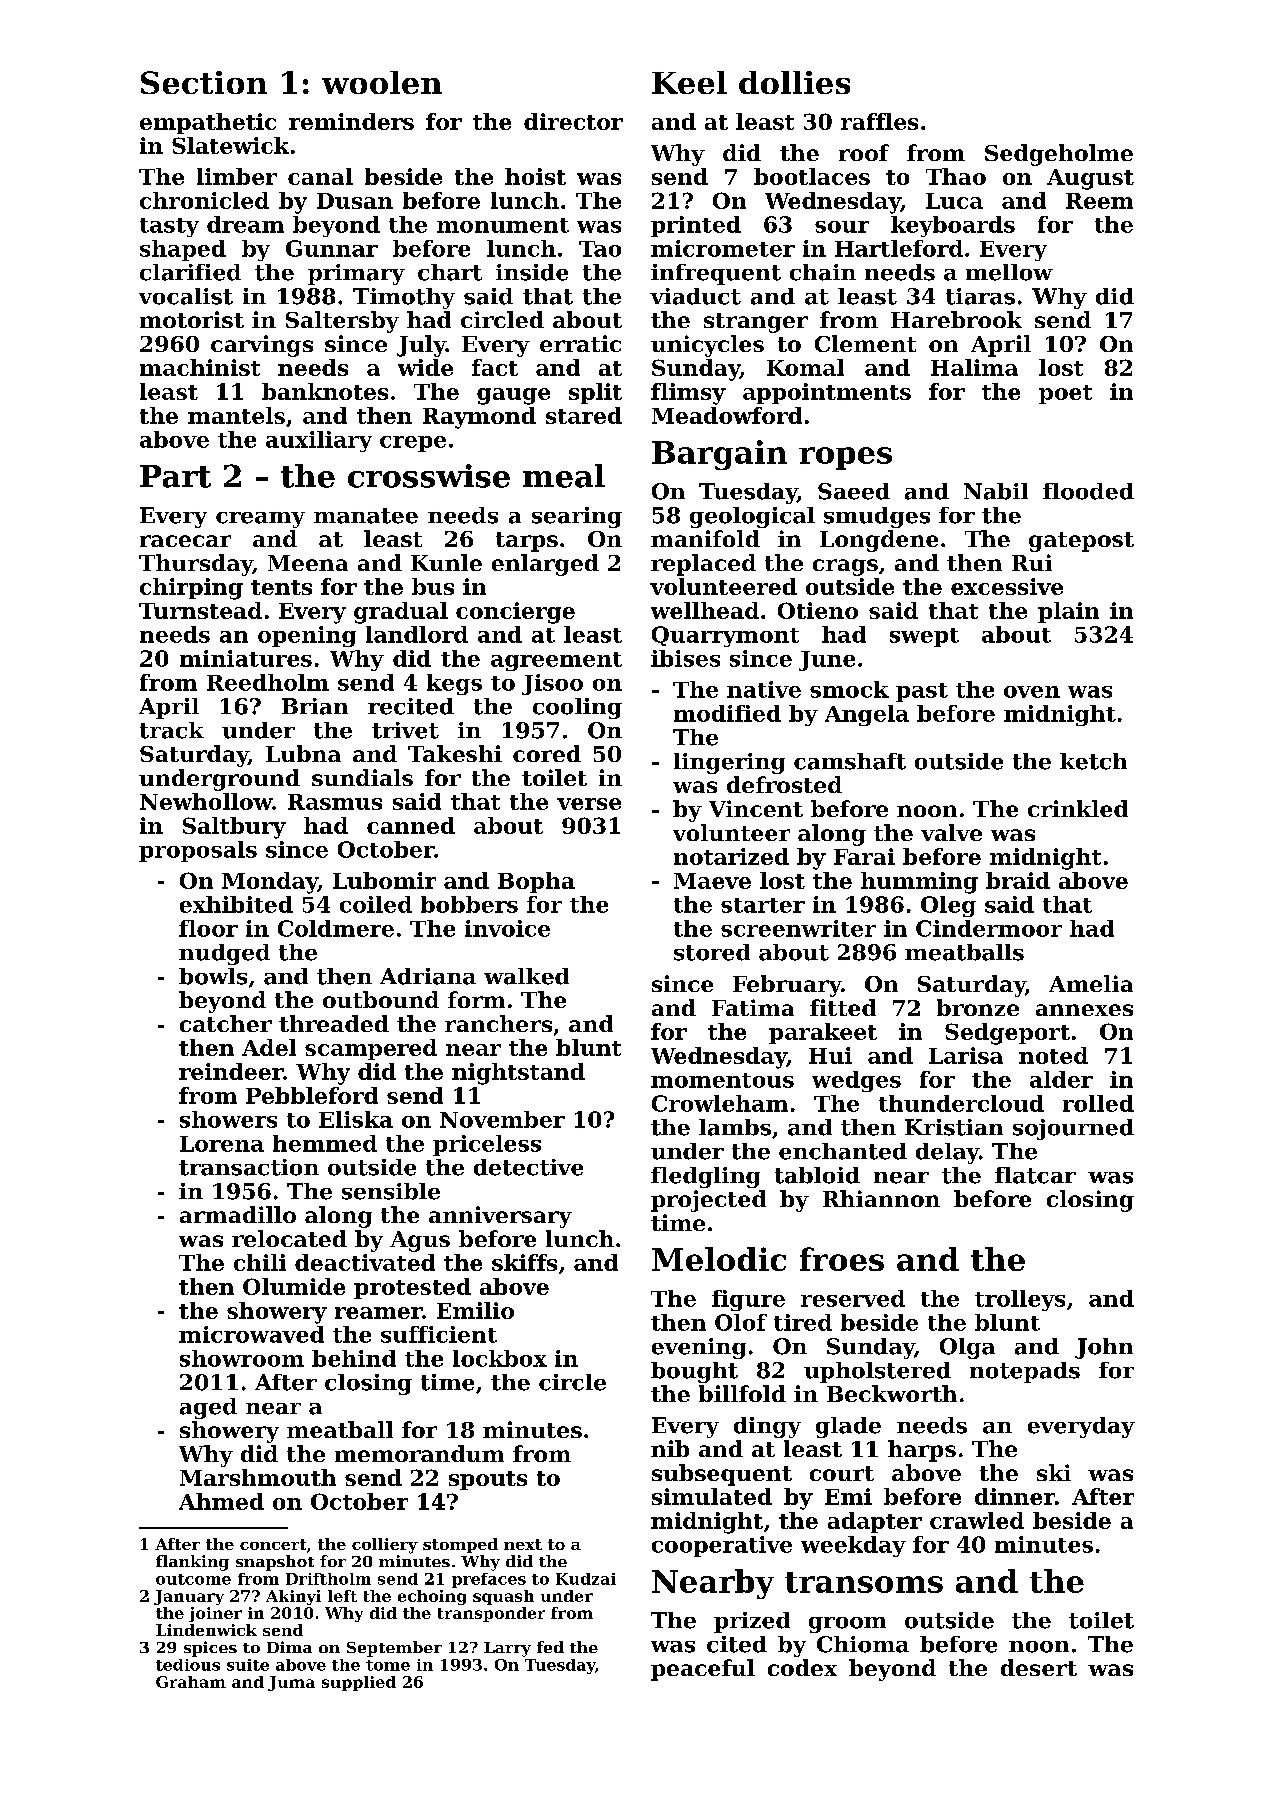 This document has height=1800, width=1273. Describe the element at coordinates (689, 82) in the document. I see `Keel` at that location.
